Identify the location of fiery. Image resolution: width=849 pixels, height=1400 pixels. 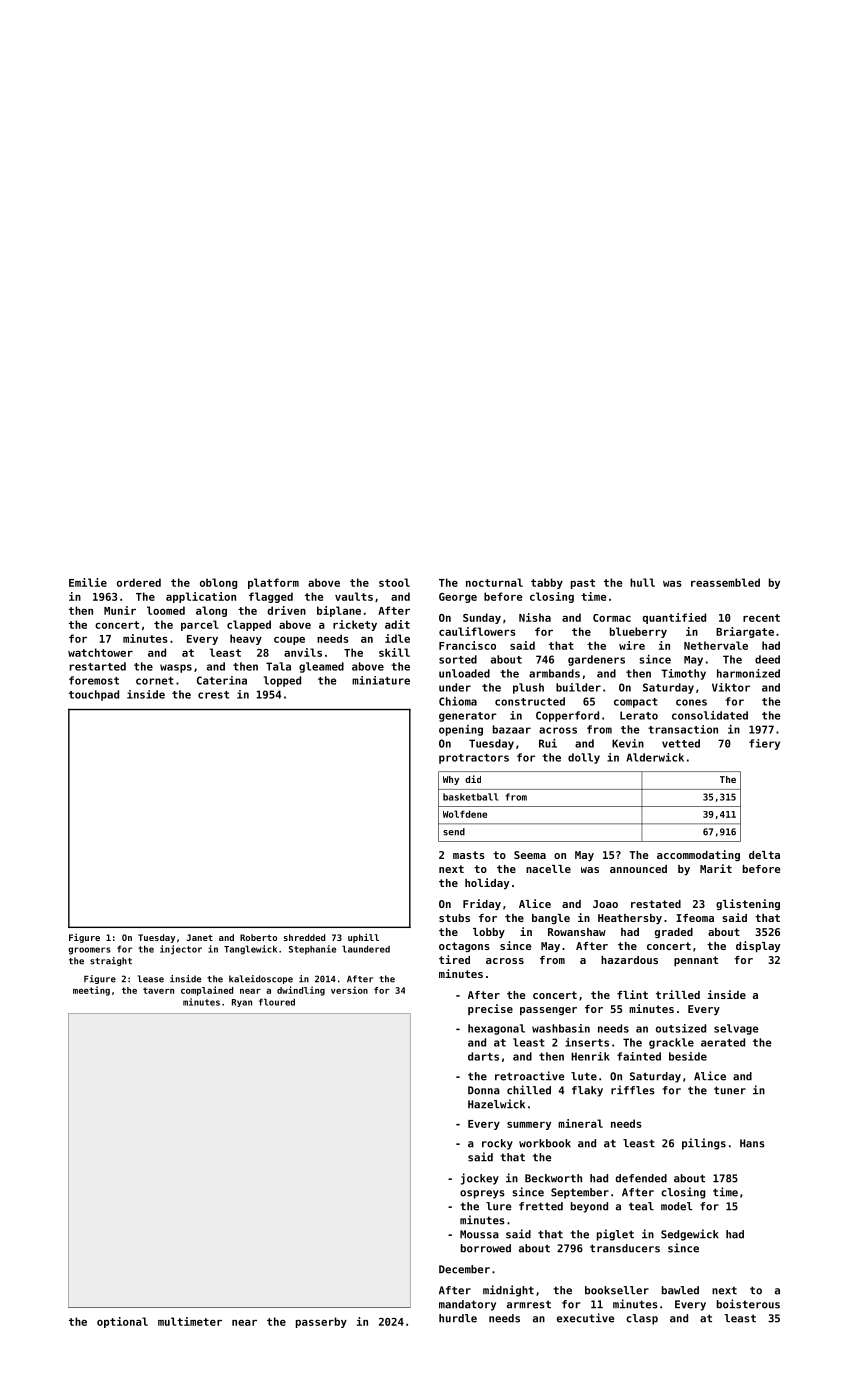
(764, 744).
